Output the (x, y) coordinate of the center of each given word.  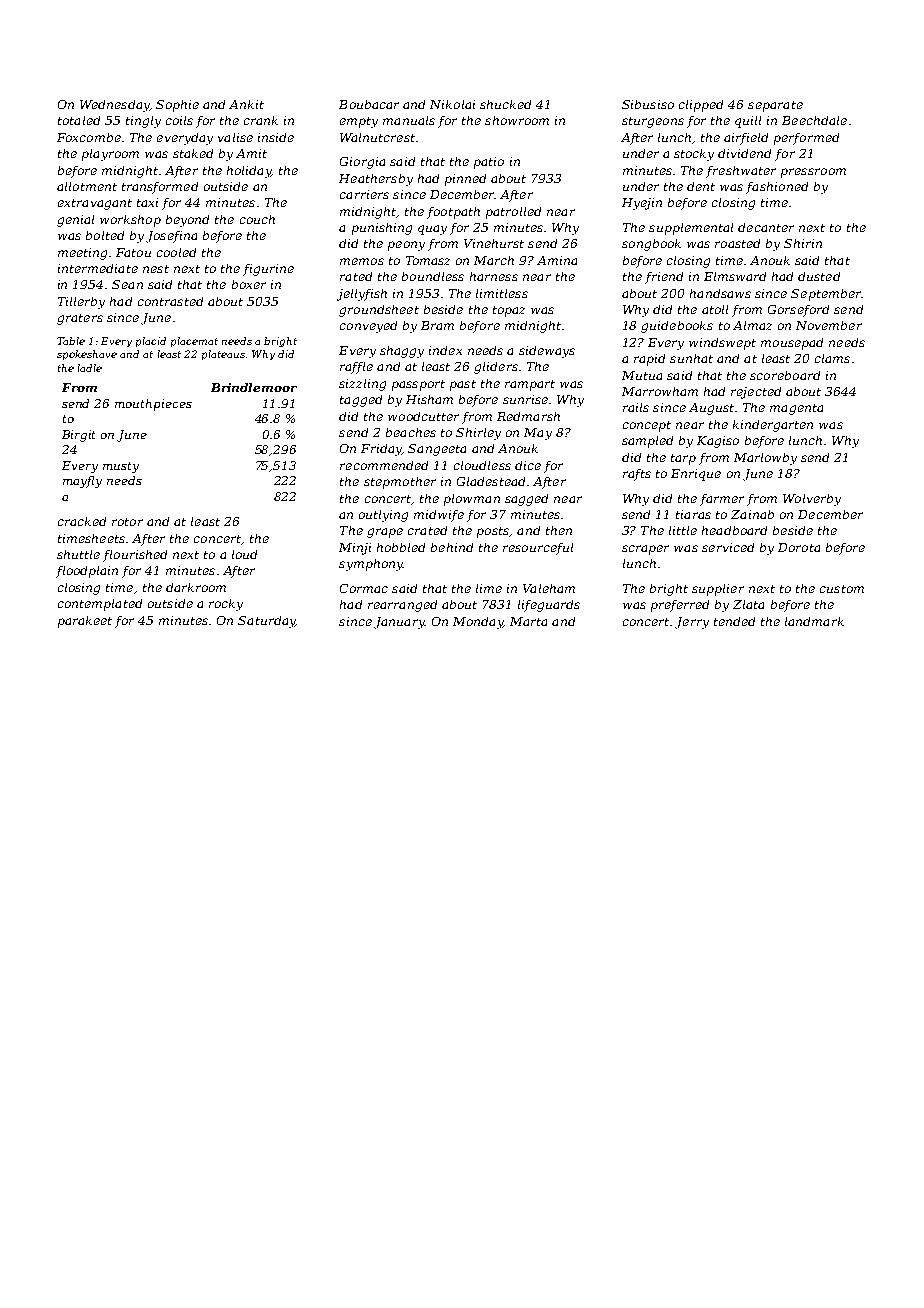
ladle (90, 368)
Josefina (171, 237)
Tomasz (428, 260)
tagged (361, 401)
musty (121, 467)
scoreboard (785, 375)
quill (748, 122)
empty (359, 122)
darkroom (196, 587)
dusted (819, 276)
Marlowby (765, 459)
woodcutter (423, 416)
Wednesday (115, 106)
